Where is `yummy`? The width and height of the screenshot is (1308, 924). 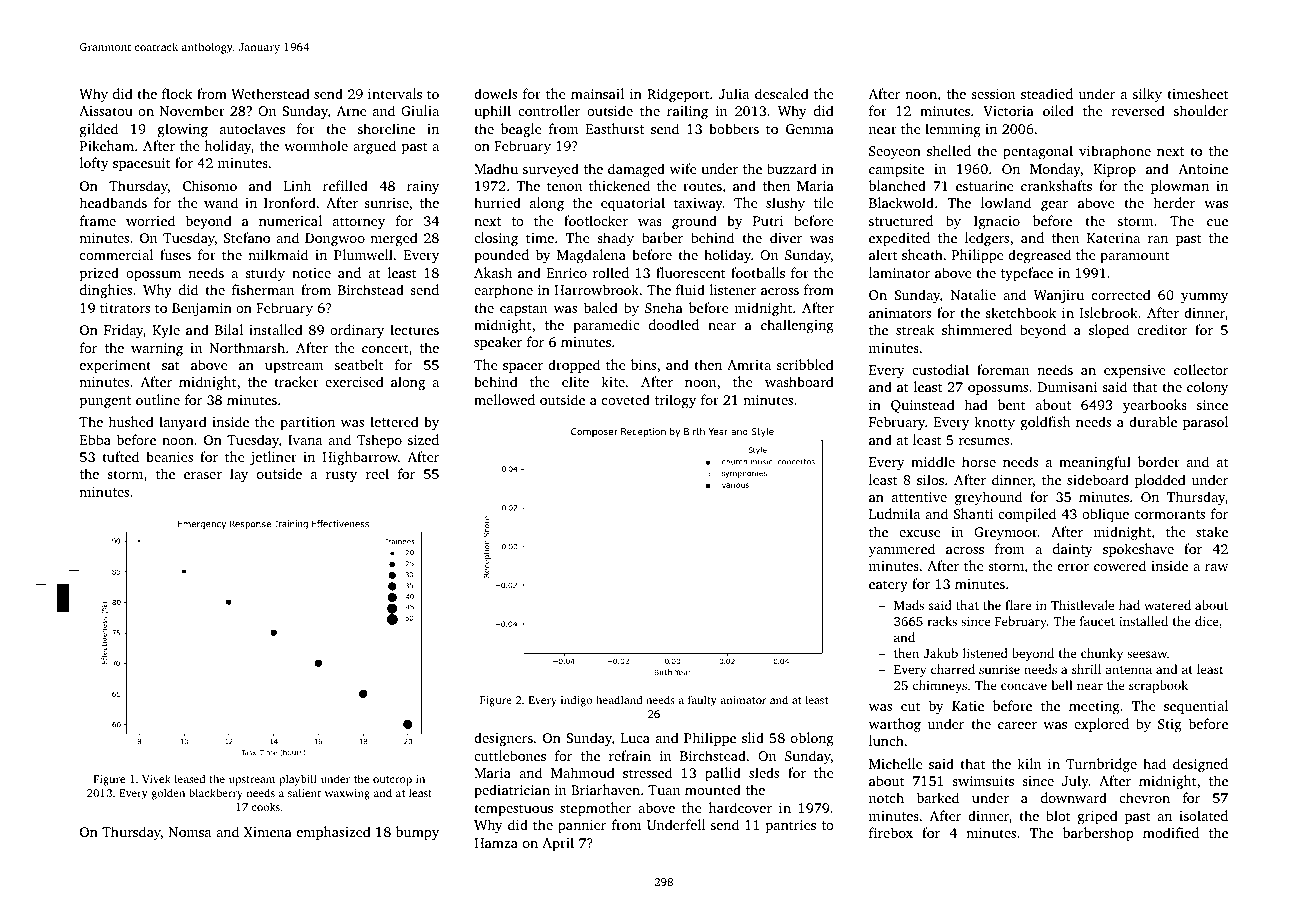 yummy is located at coordinates (1204, 298).
